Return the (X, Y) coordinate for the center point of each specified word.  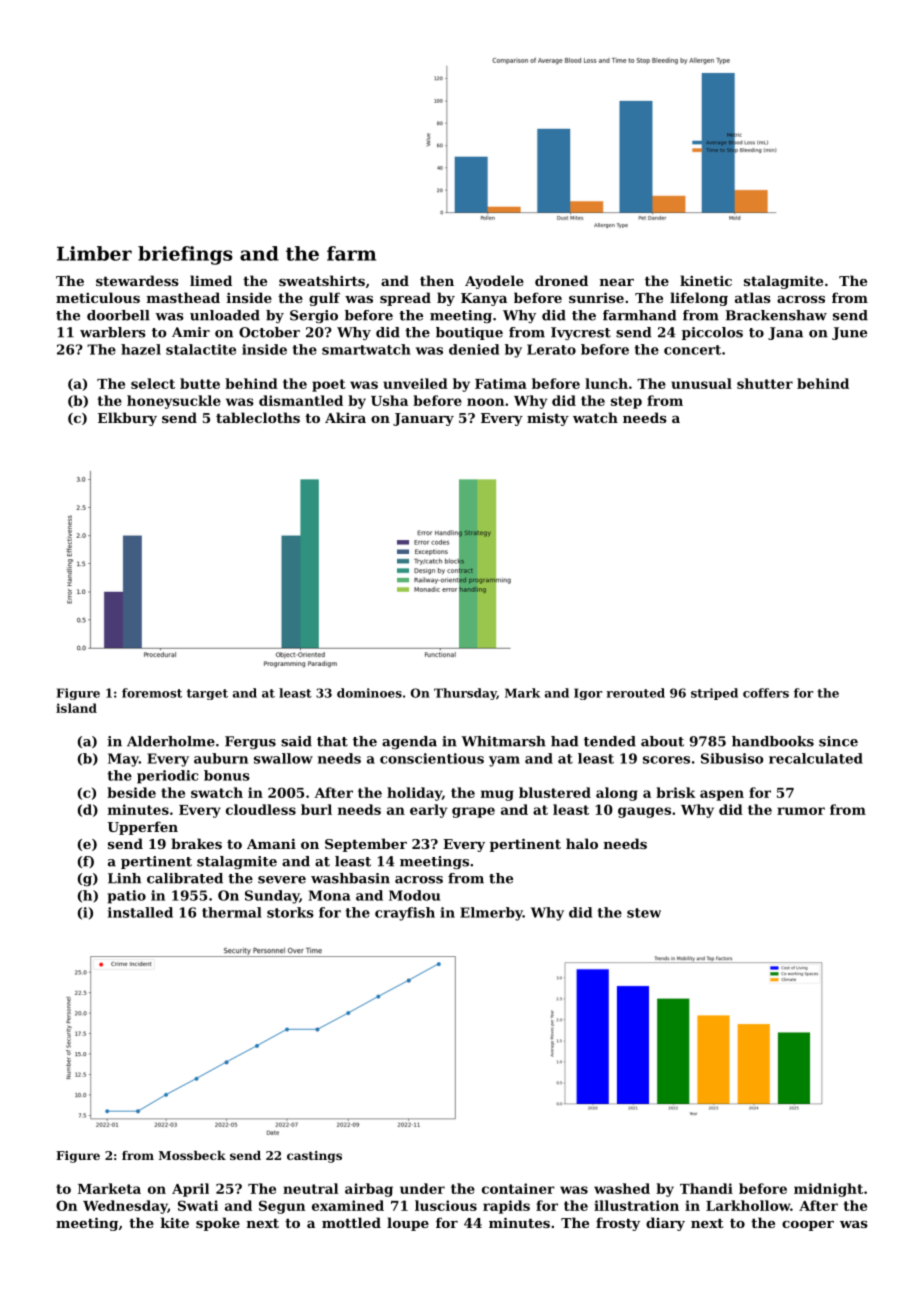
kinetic (706, 280)
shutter (765, 383)
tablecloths (258, 417)
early (428, 811)
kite (175, 1222)
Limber (94, 253)
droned (561, 280)
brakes (196, 843)
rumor (801, 811)
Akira (345, 417)
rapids (506, 1207)
